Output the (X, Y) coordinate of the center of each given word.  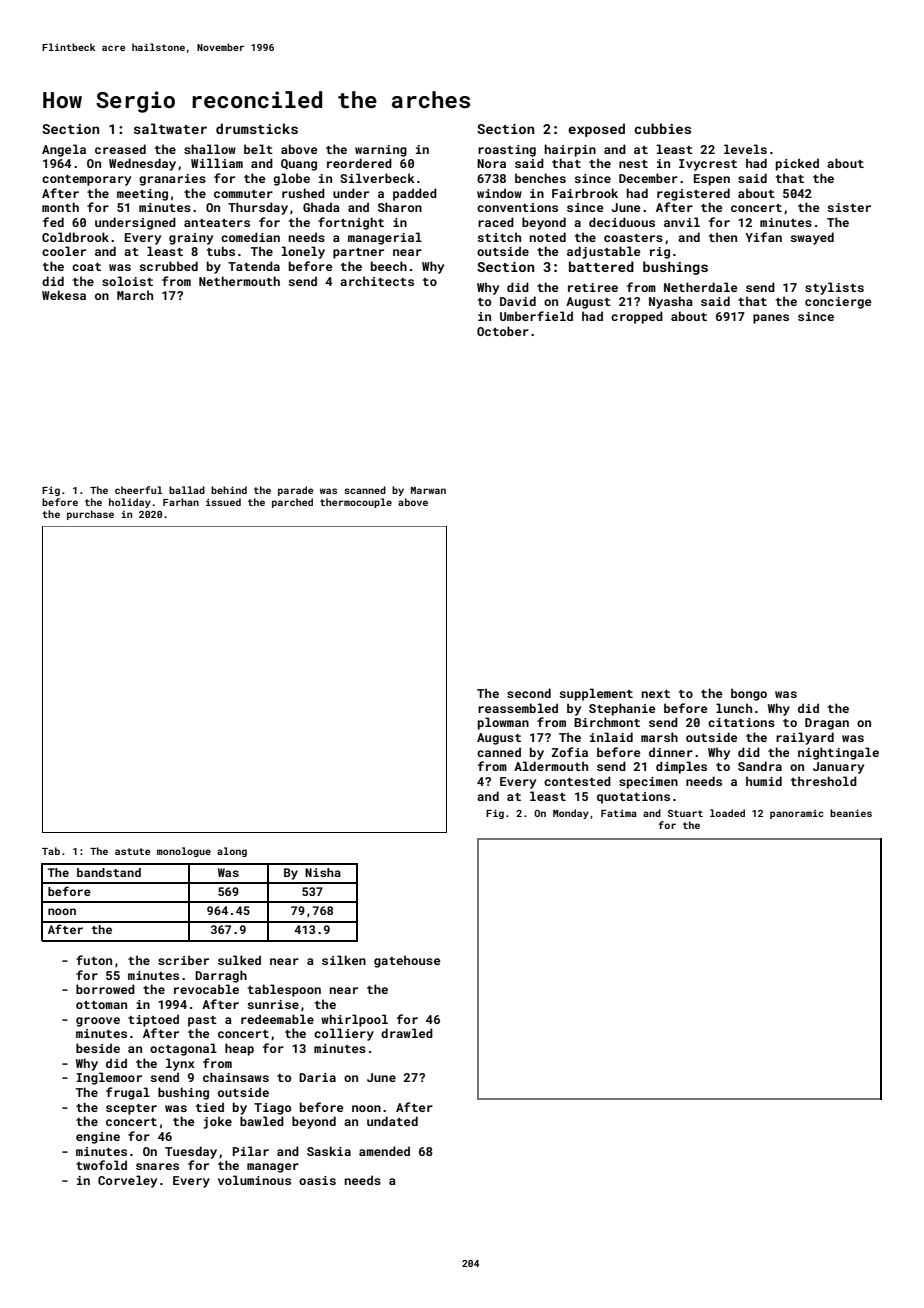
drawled (407, 1033)
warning (381, 151)
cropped (637, 317)
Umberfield (536, 316)
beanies (851, 813)
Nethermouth (239, 281)
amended (384, 1151)
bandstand (109, 872)
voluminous (254, 1180)
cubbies (662, 128)
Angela (64, 150)
